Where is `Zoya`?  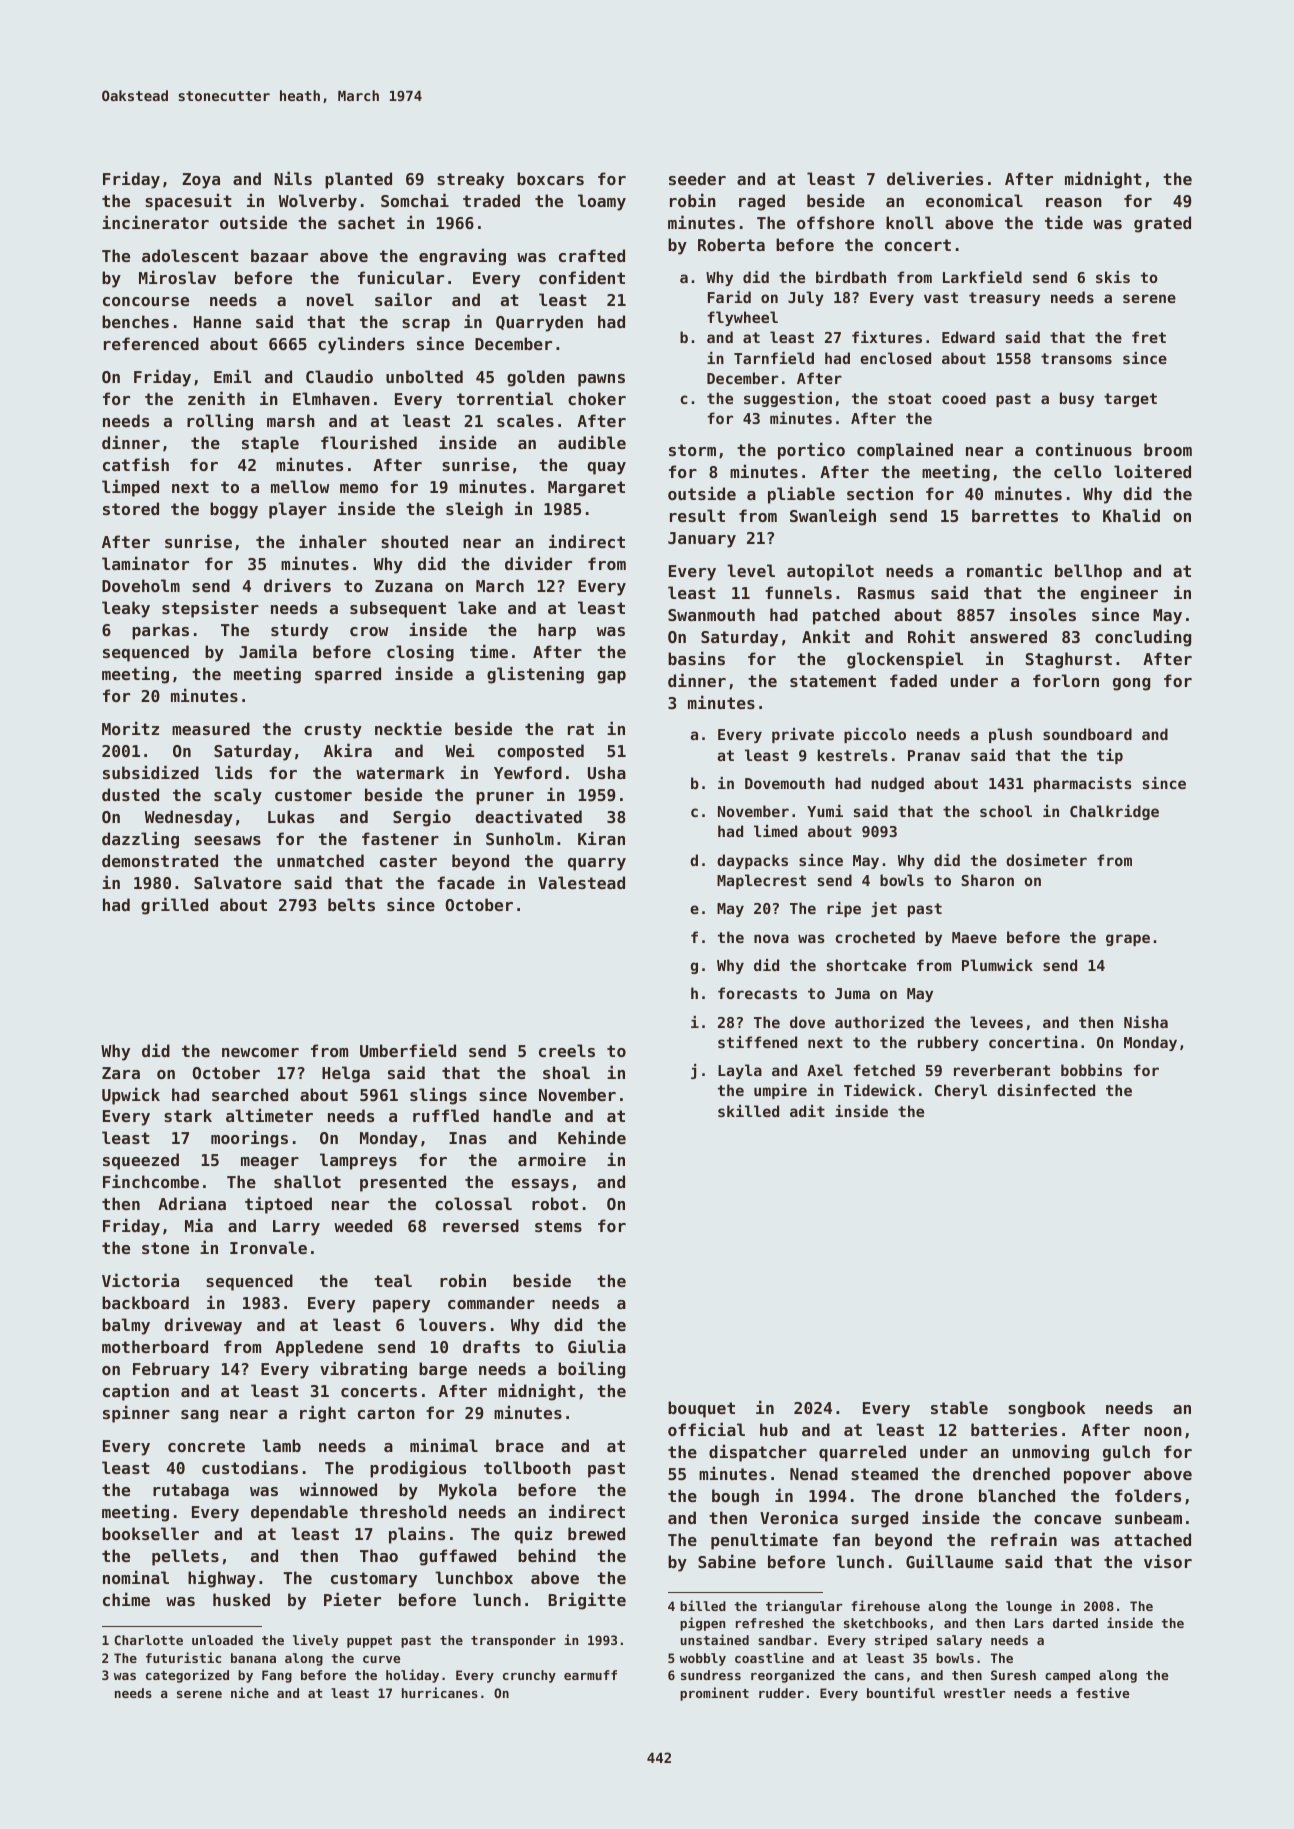
Zoya is located at coordinates (201, 181).
